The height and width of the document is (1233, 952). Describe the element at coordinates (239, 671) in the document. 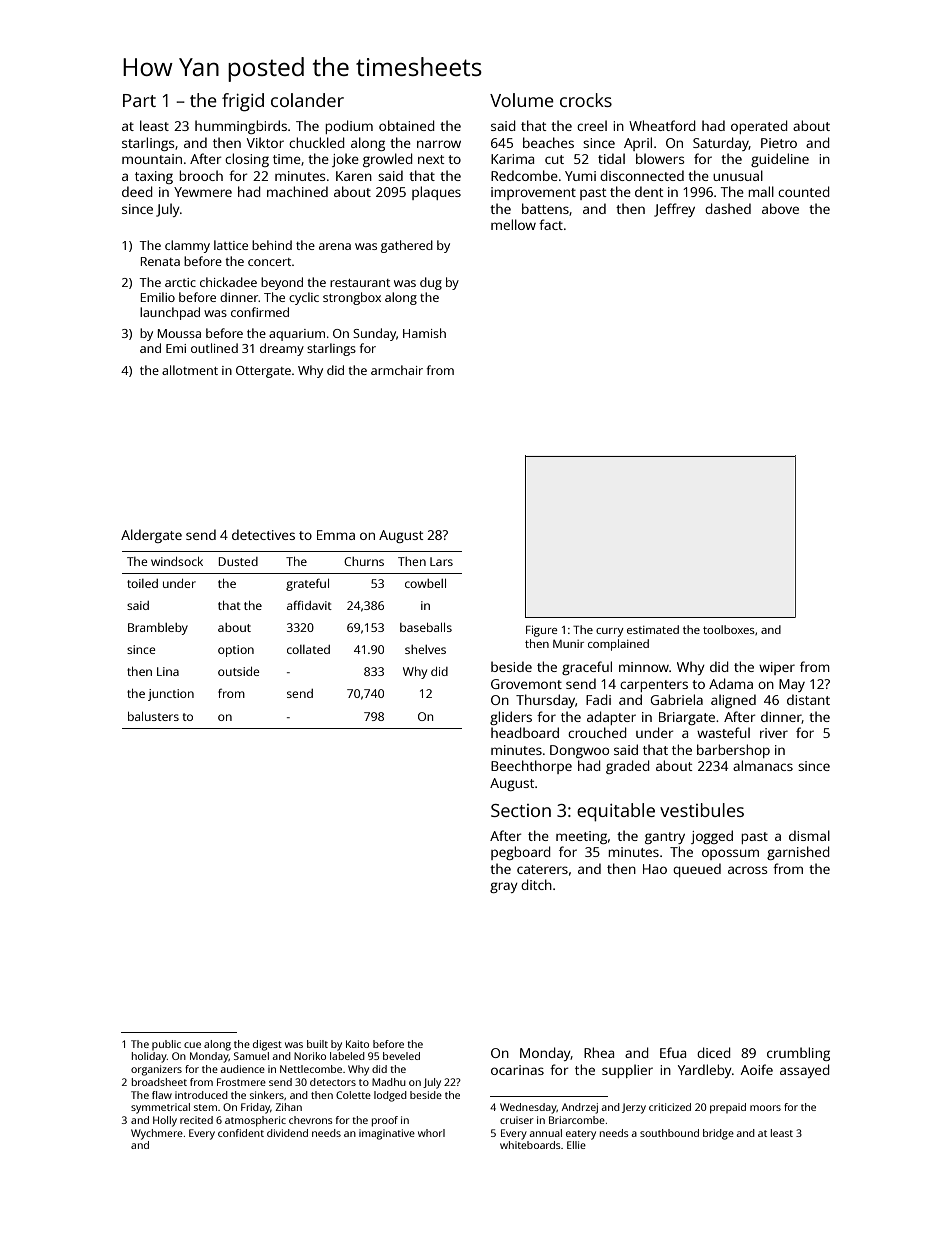

I see `outside` at that location.
